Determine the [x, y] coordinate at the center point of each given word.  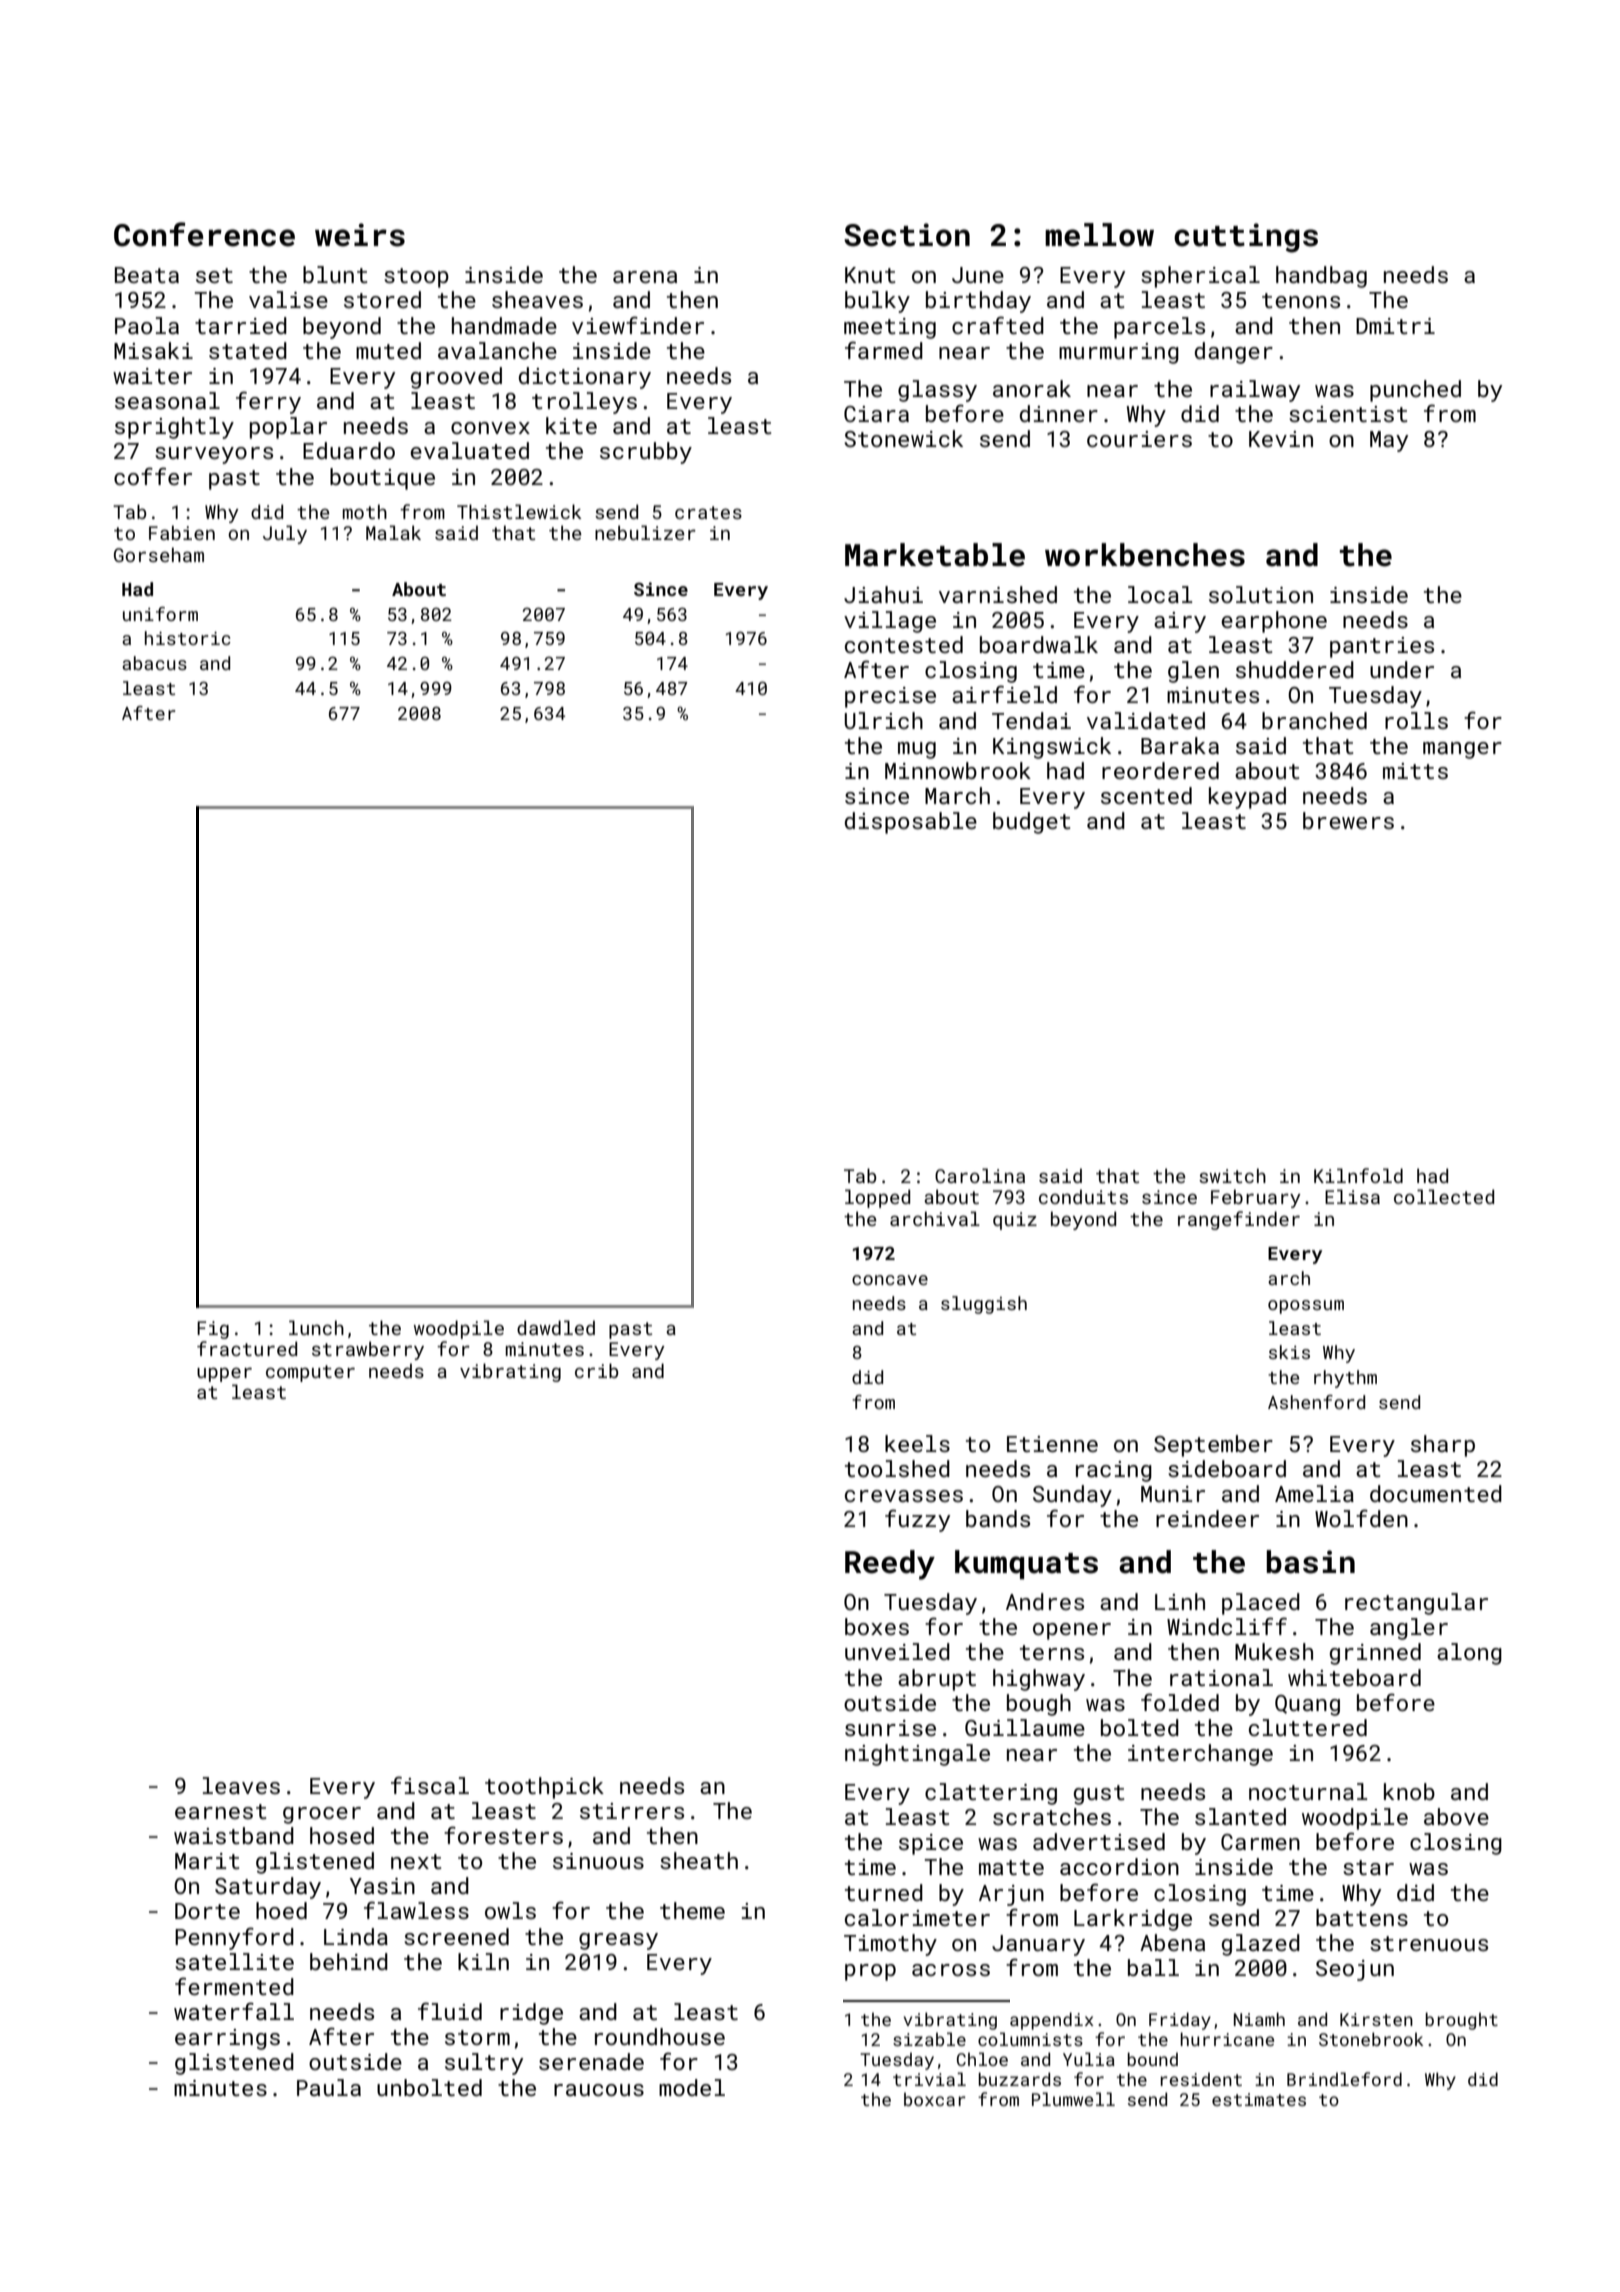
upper [224, 1374]
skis [1289, 1352]
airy [1180, 622]
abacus [154, 663]
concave [890, 1280]
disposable [911, 823]
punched [1415, 391]
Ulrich [884, 720]
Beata [147, 275]
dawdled [556, 1327]
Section [907, 235]
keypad [1247, 798]
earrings [227, 2039]
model [692, 2087]
